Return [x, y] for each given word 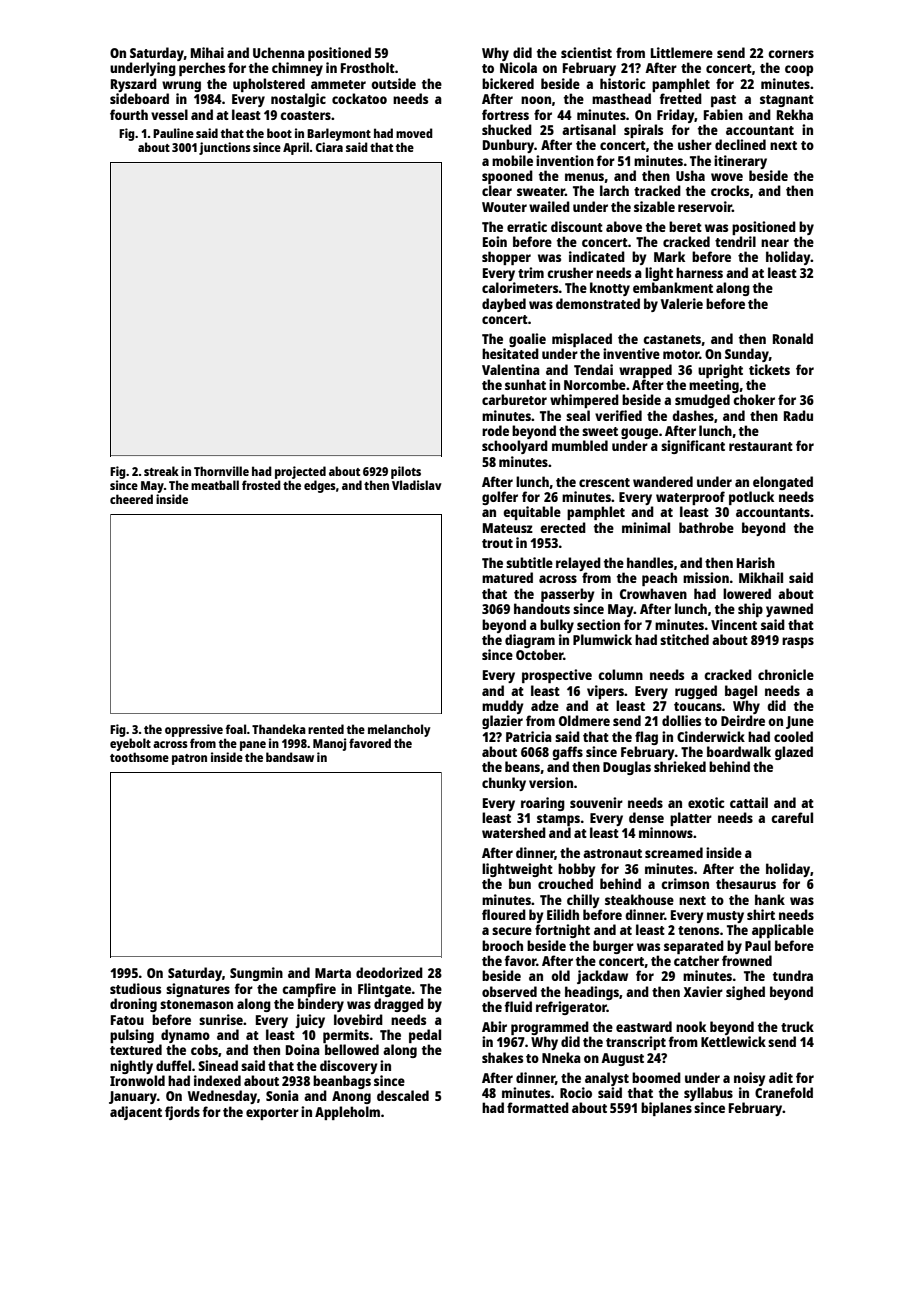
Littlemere [682, 52]
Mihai [207, 52]
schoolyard [515, 447]
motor [681, 354]
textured [136, 1049]
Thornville [221, 471]
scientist [586, 52]
